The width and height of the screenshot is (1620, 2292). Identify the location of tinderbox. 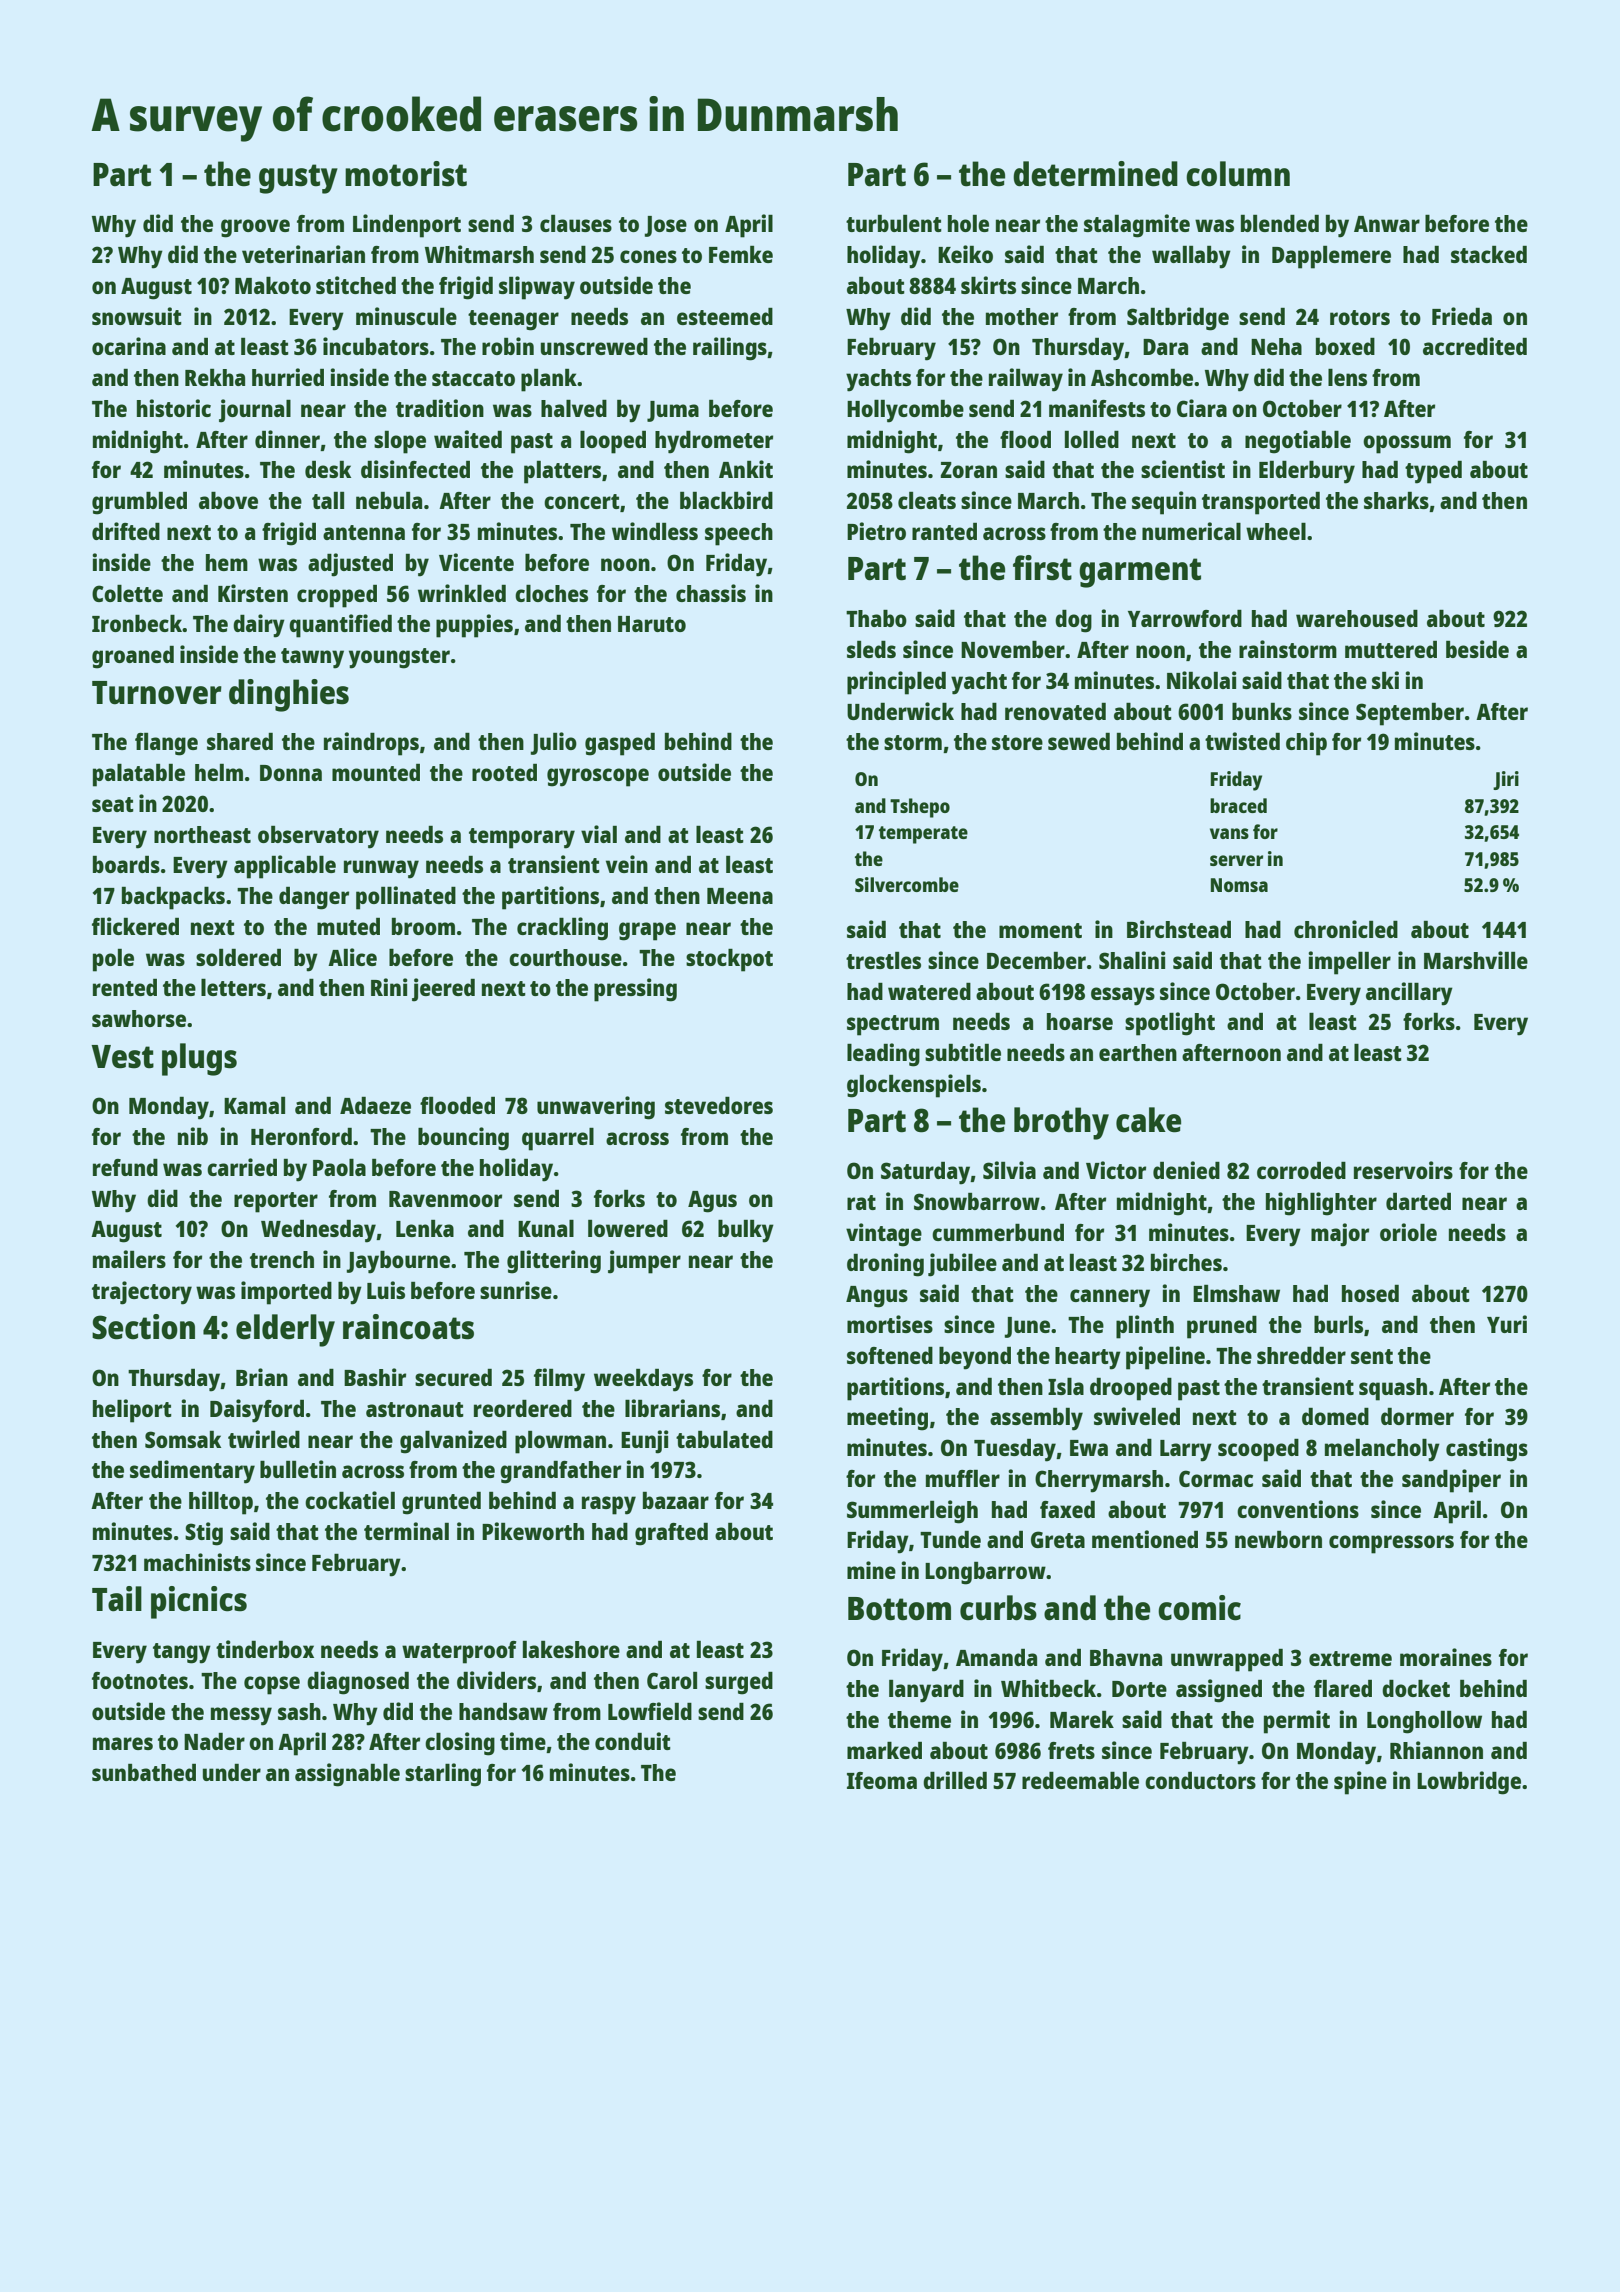
(265, 1649).
